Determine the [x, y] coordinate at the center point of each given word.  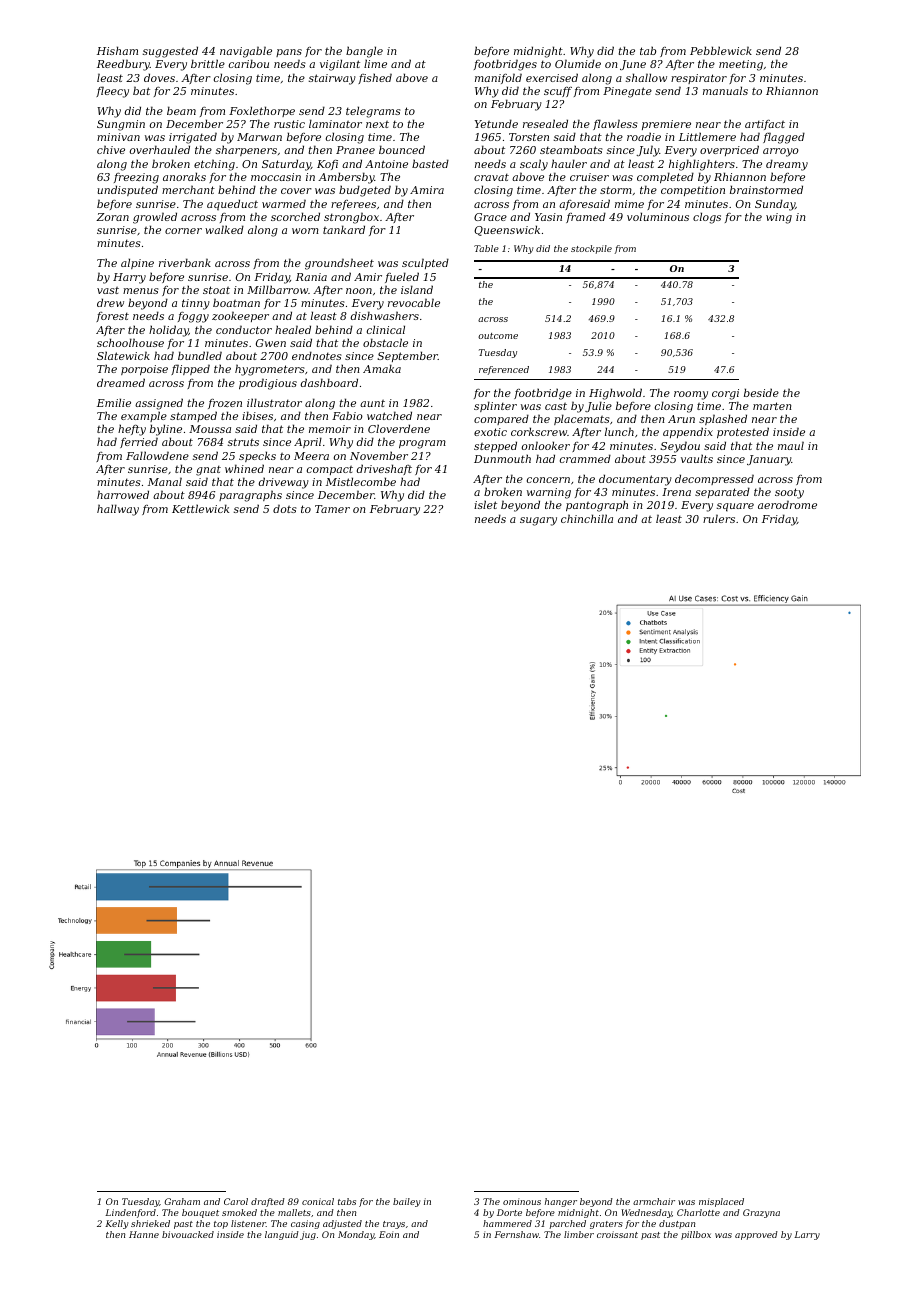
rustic [289, 124]
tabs [347, 1201]
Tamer [332, 509]
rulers [719, 518]
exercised [552, 77]
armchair [654, 1201]
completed [665, 177]
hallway [118, 510]
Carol [236, 1201]
